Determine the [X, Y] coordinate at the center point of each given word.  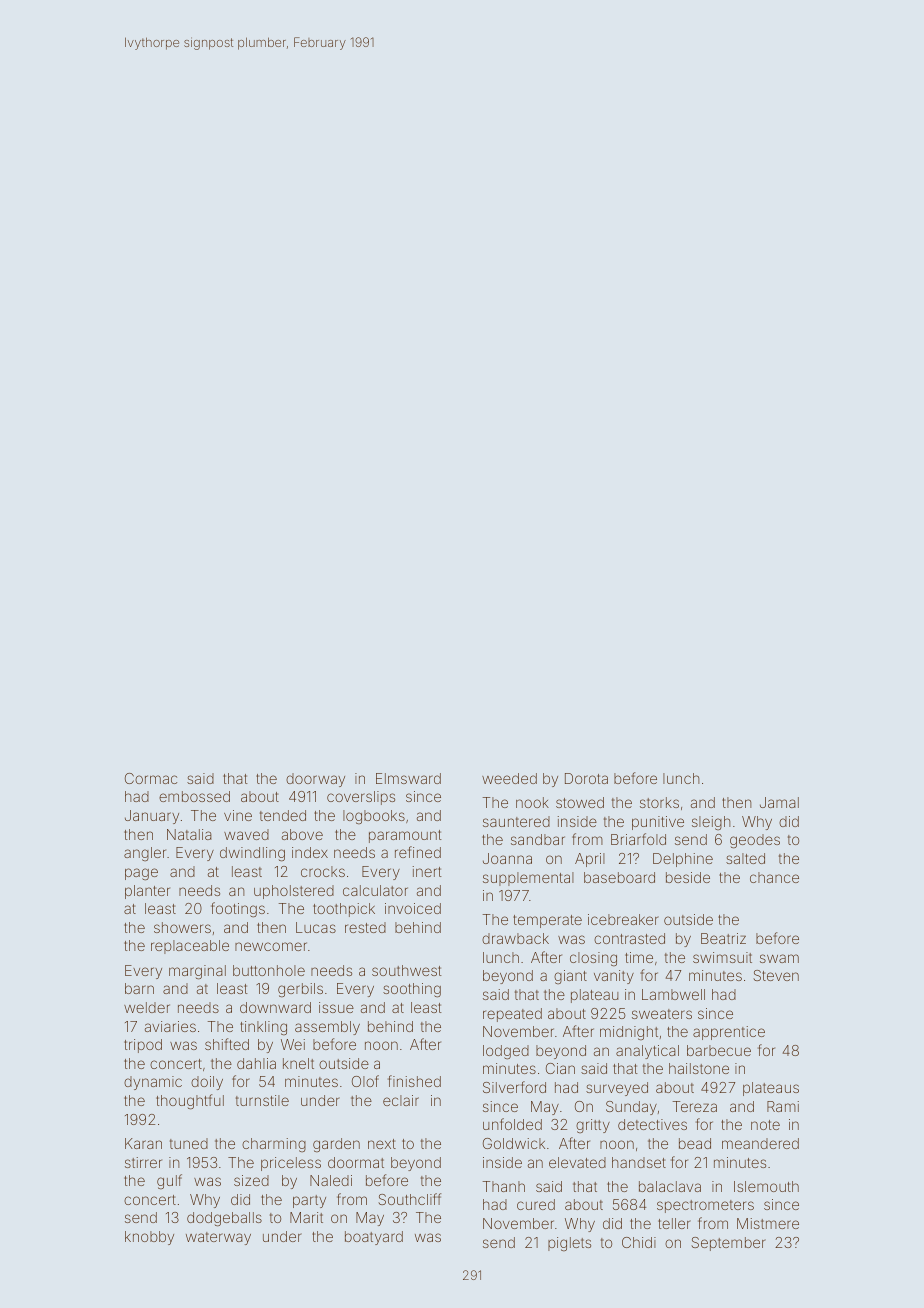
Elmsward [408, 778]
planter [147, 892]
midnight [629, 1033]
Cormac [151, 778]
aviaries [170, 1026]
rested [365, 927]
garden [336, 1145]
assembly [327, 1028]
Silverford [514, 1087]
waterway [218, 1238]
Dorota [586, 778]
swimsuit [722, 957]
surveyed [617, 1089]
